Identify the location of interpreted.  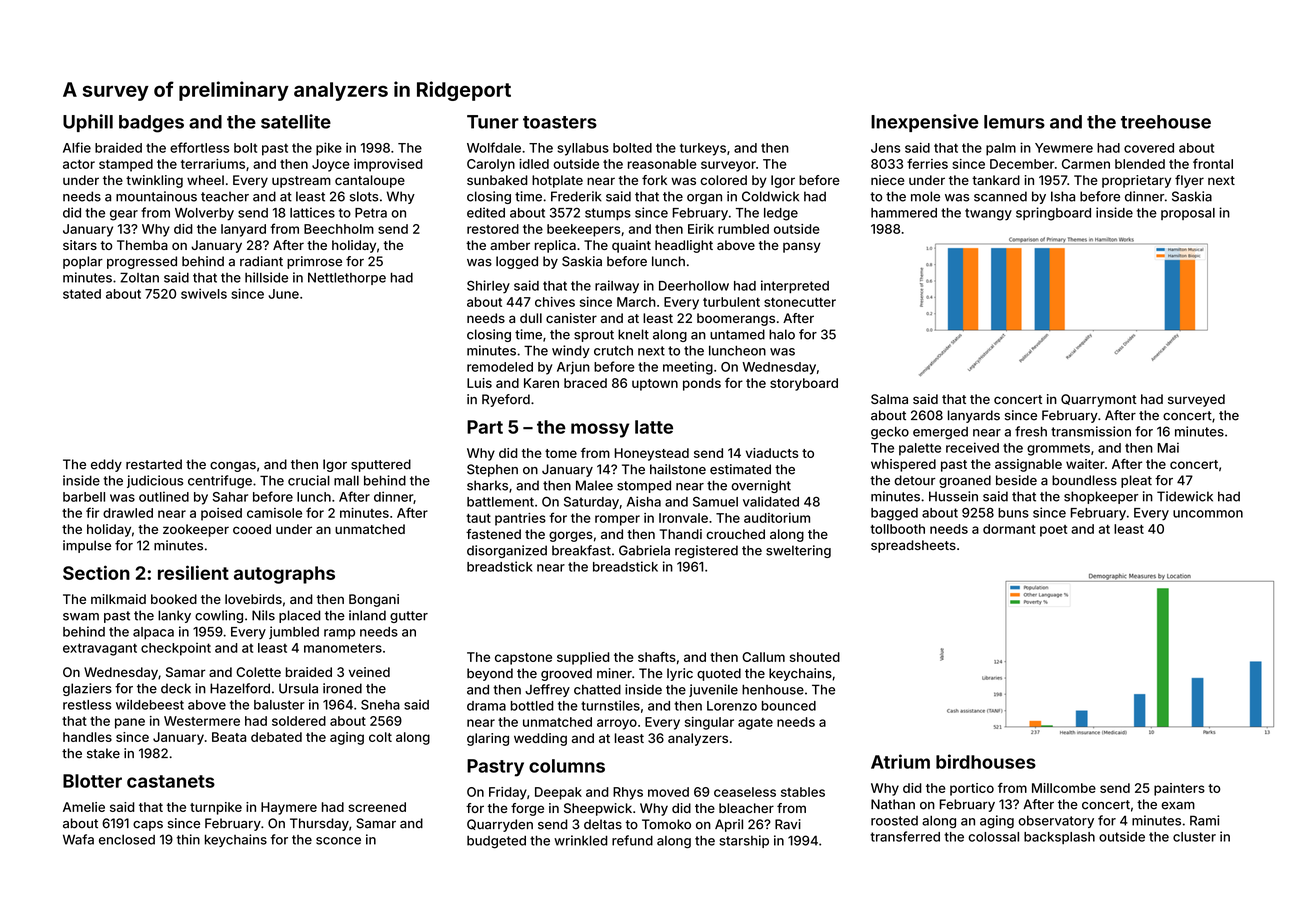
(795, 286).
